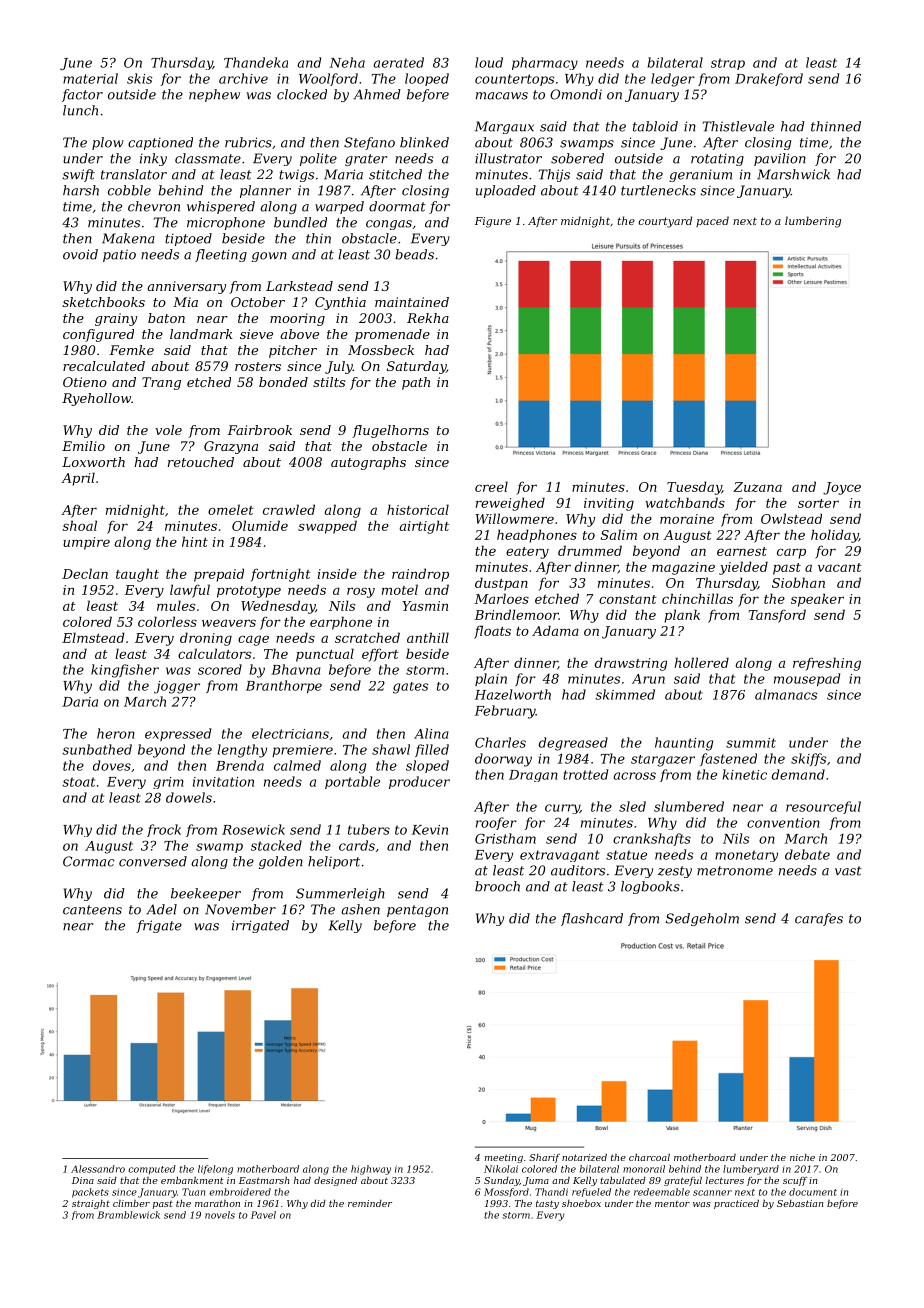  I want to click on flashcard, so click(592, 919).
